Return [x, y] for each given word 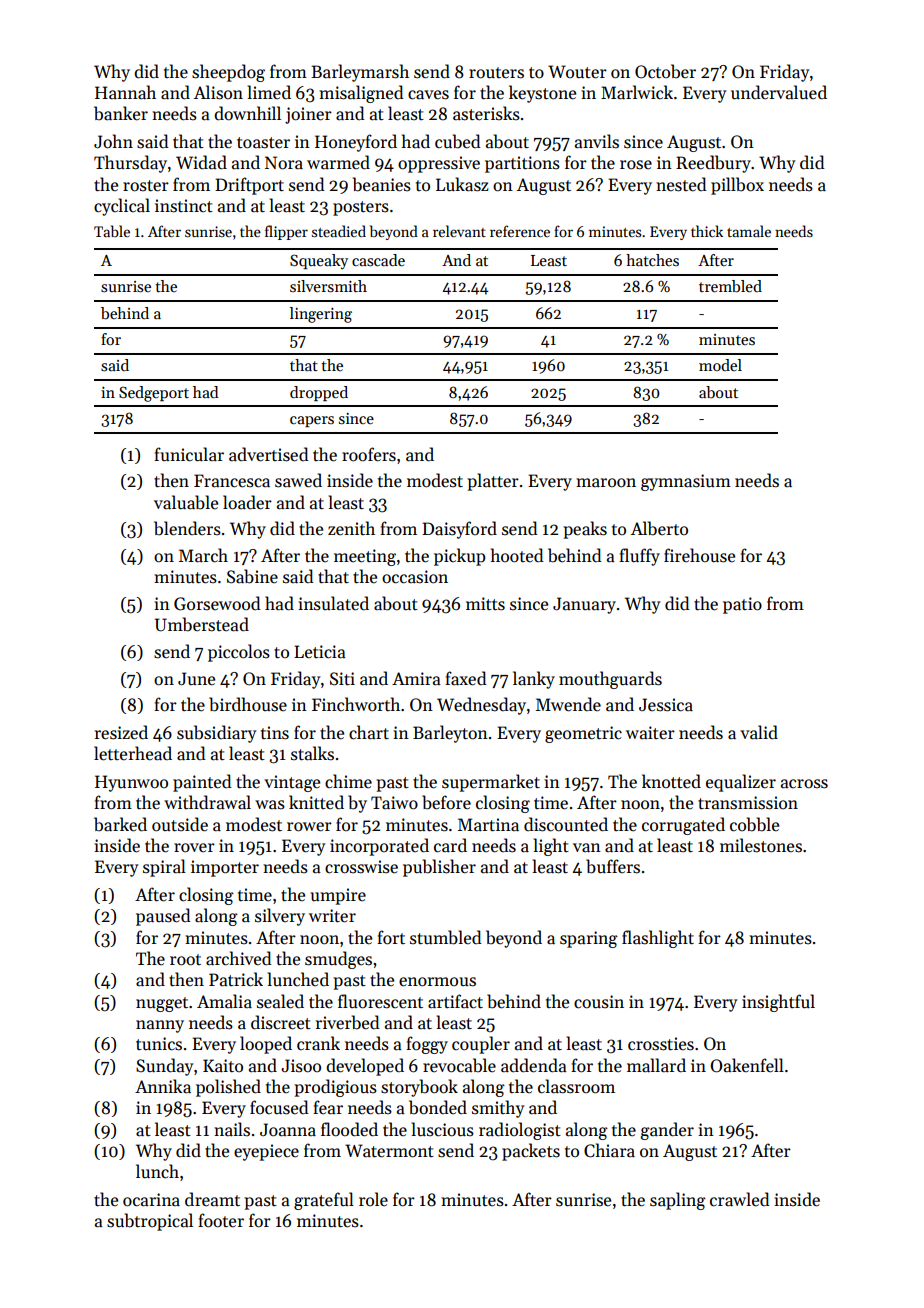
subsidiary [217, 734]
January [584, 605]
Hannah [125, 92]
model [720, 365]
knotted [671, 781]
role [373, 1199]
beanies [382, 184]
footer [221, 1220]
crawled [740, 1199]
